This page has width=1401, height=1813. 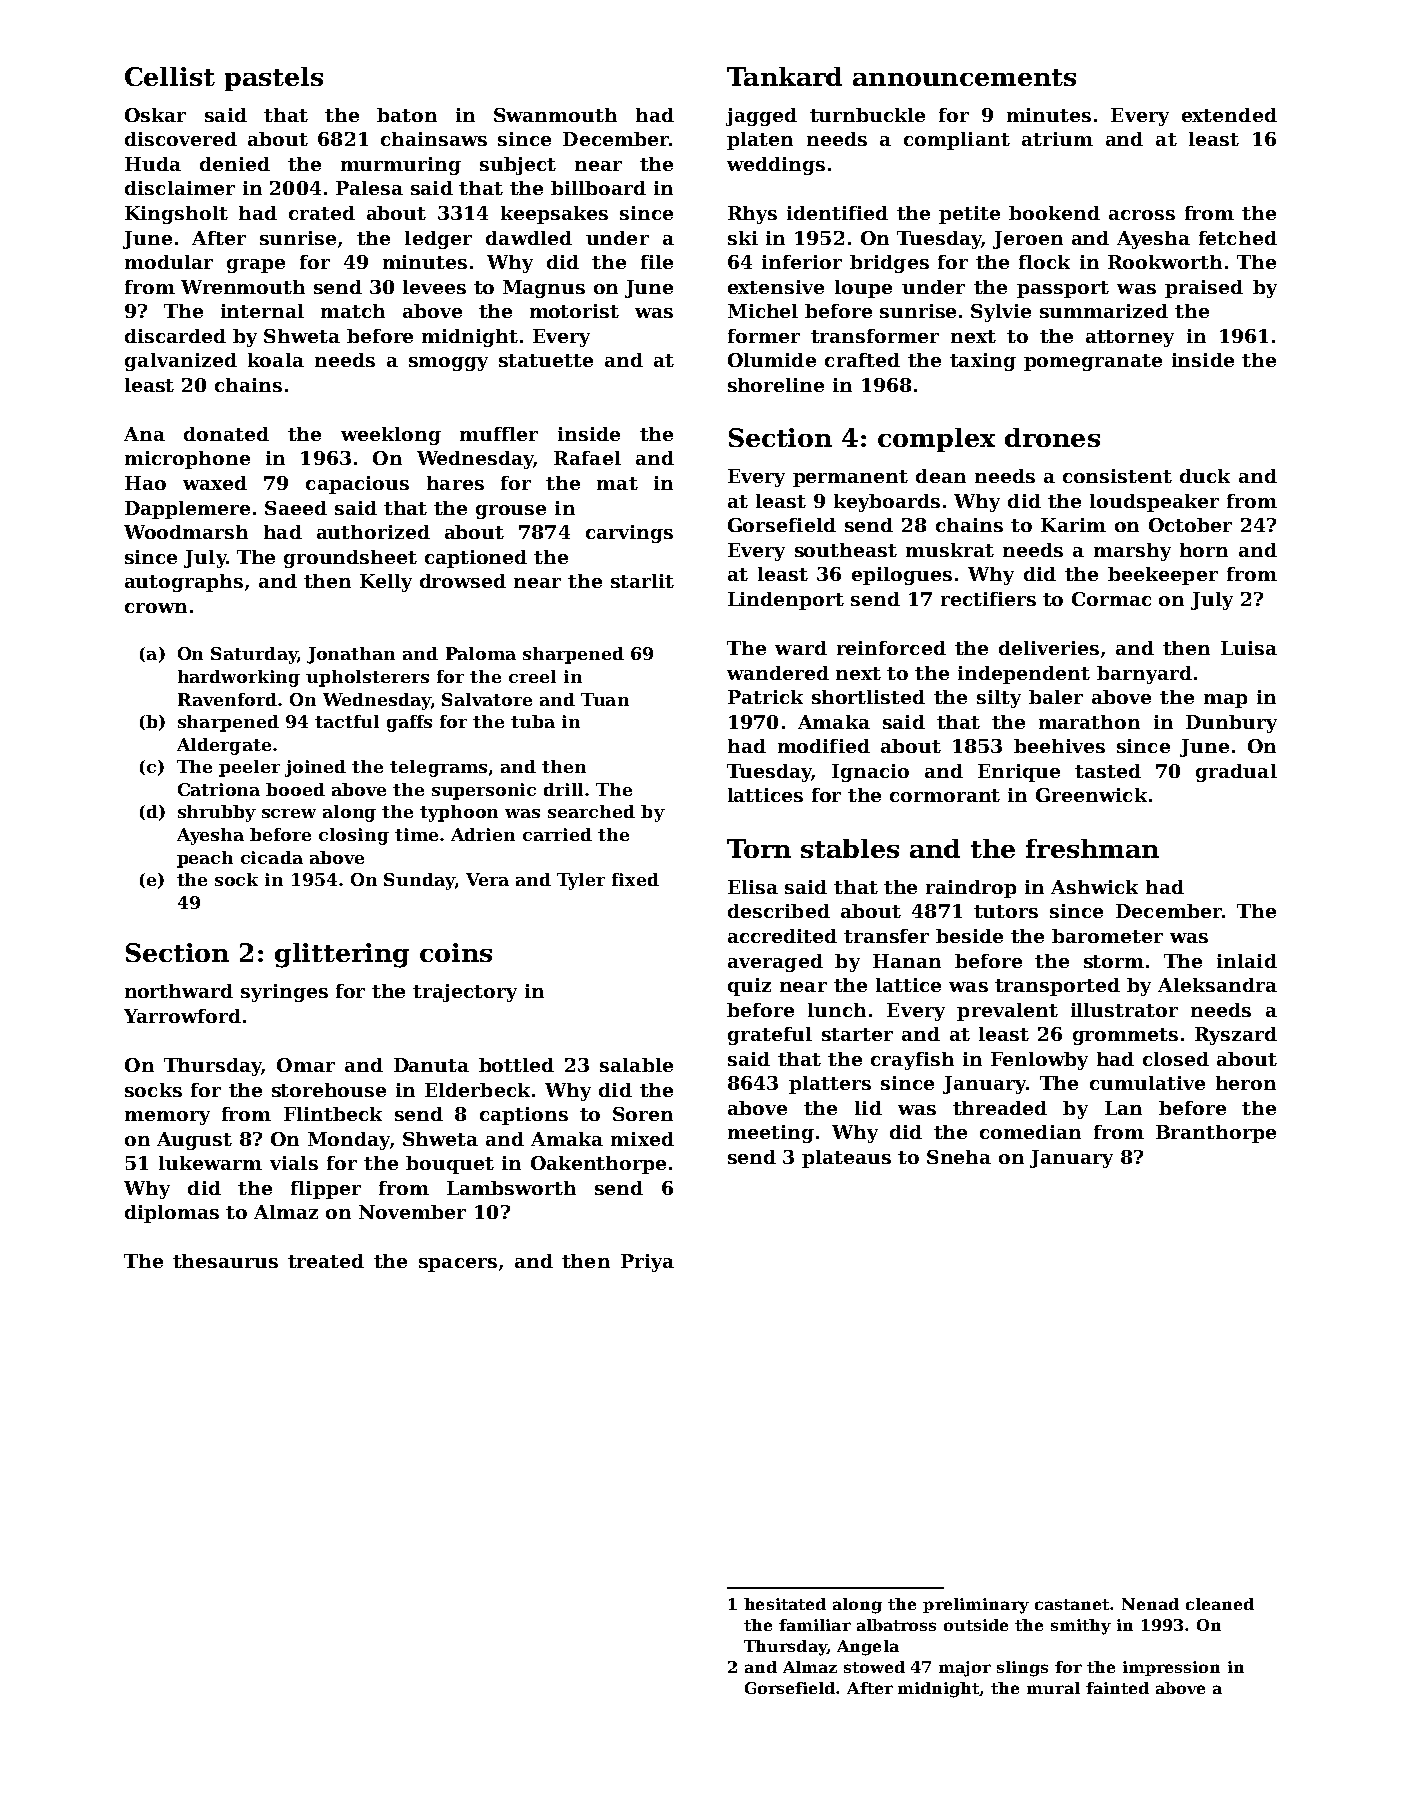 What do you see at coordinates (1052, 437) in the page?
I see `drones` at bounding box center [1052, 437].
